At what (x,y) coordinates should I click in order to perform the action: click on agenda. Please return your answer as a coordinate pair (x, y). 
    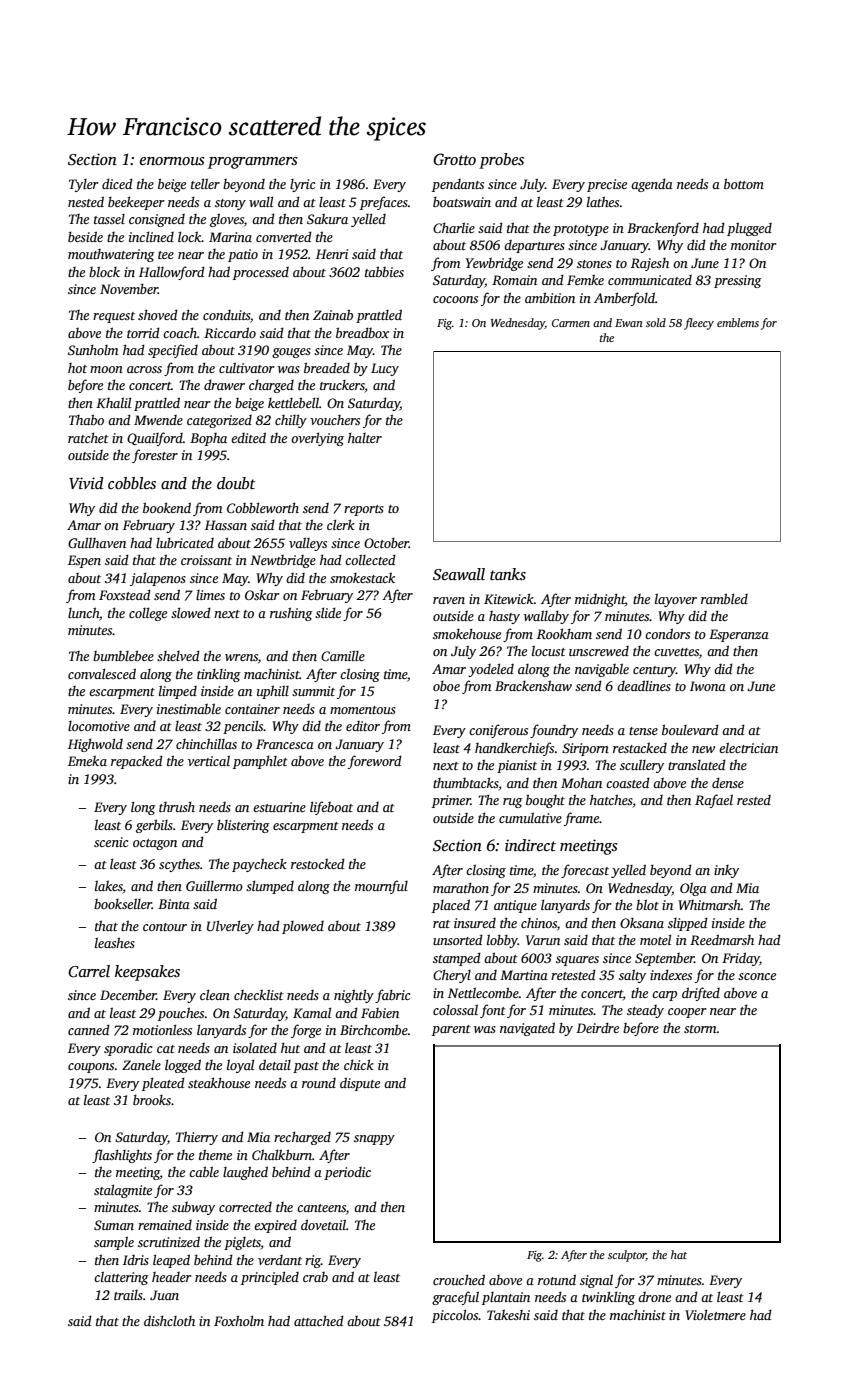
    Looking at the image, I should click on (652, 185).
